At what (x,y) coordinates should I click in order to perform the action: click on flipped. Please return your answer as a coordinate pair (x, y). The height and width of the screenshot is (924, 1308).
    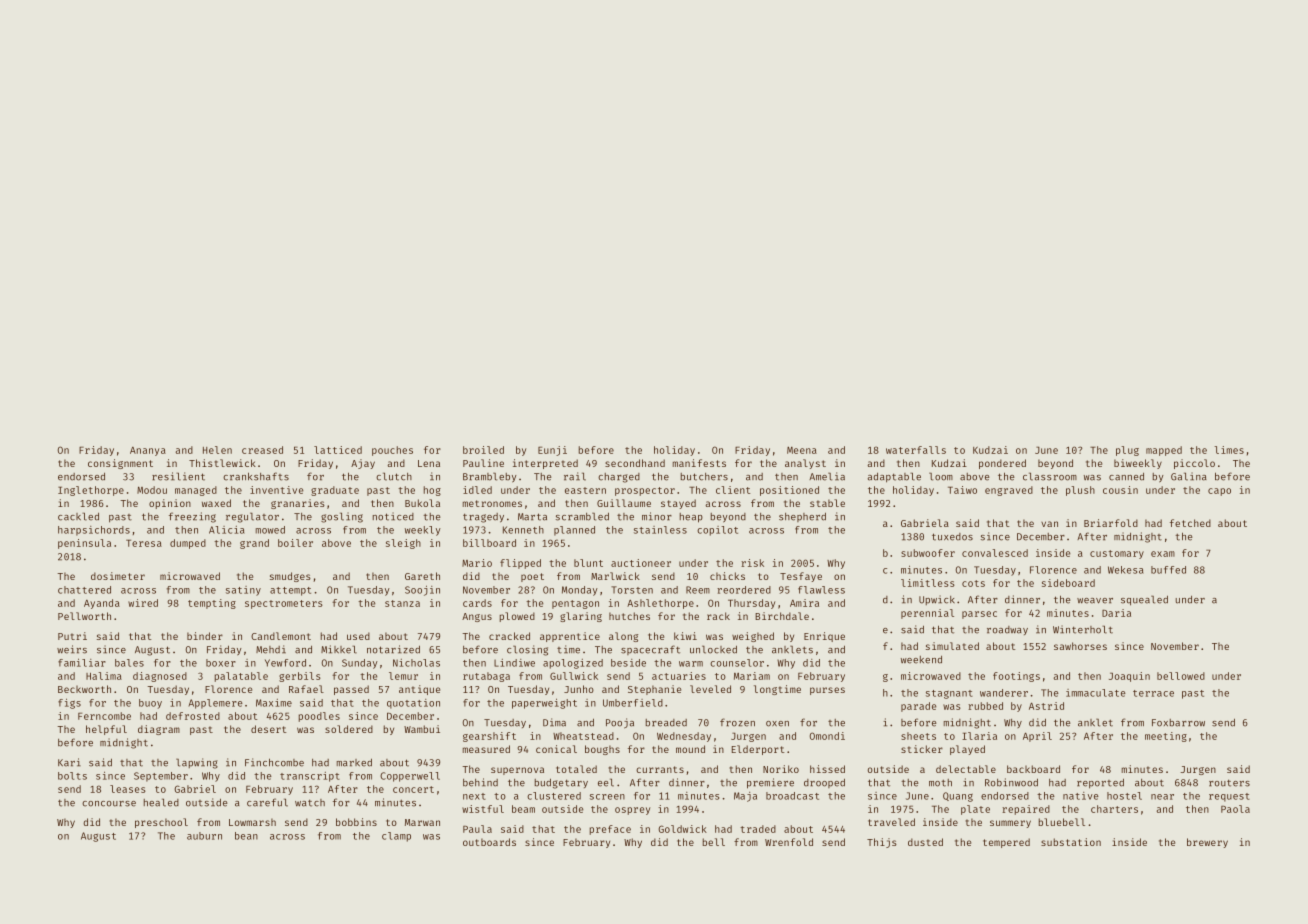
    Looking at the image, I should click on (520, 564).
